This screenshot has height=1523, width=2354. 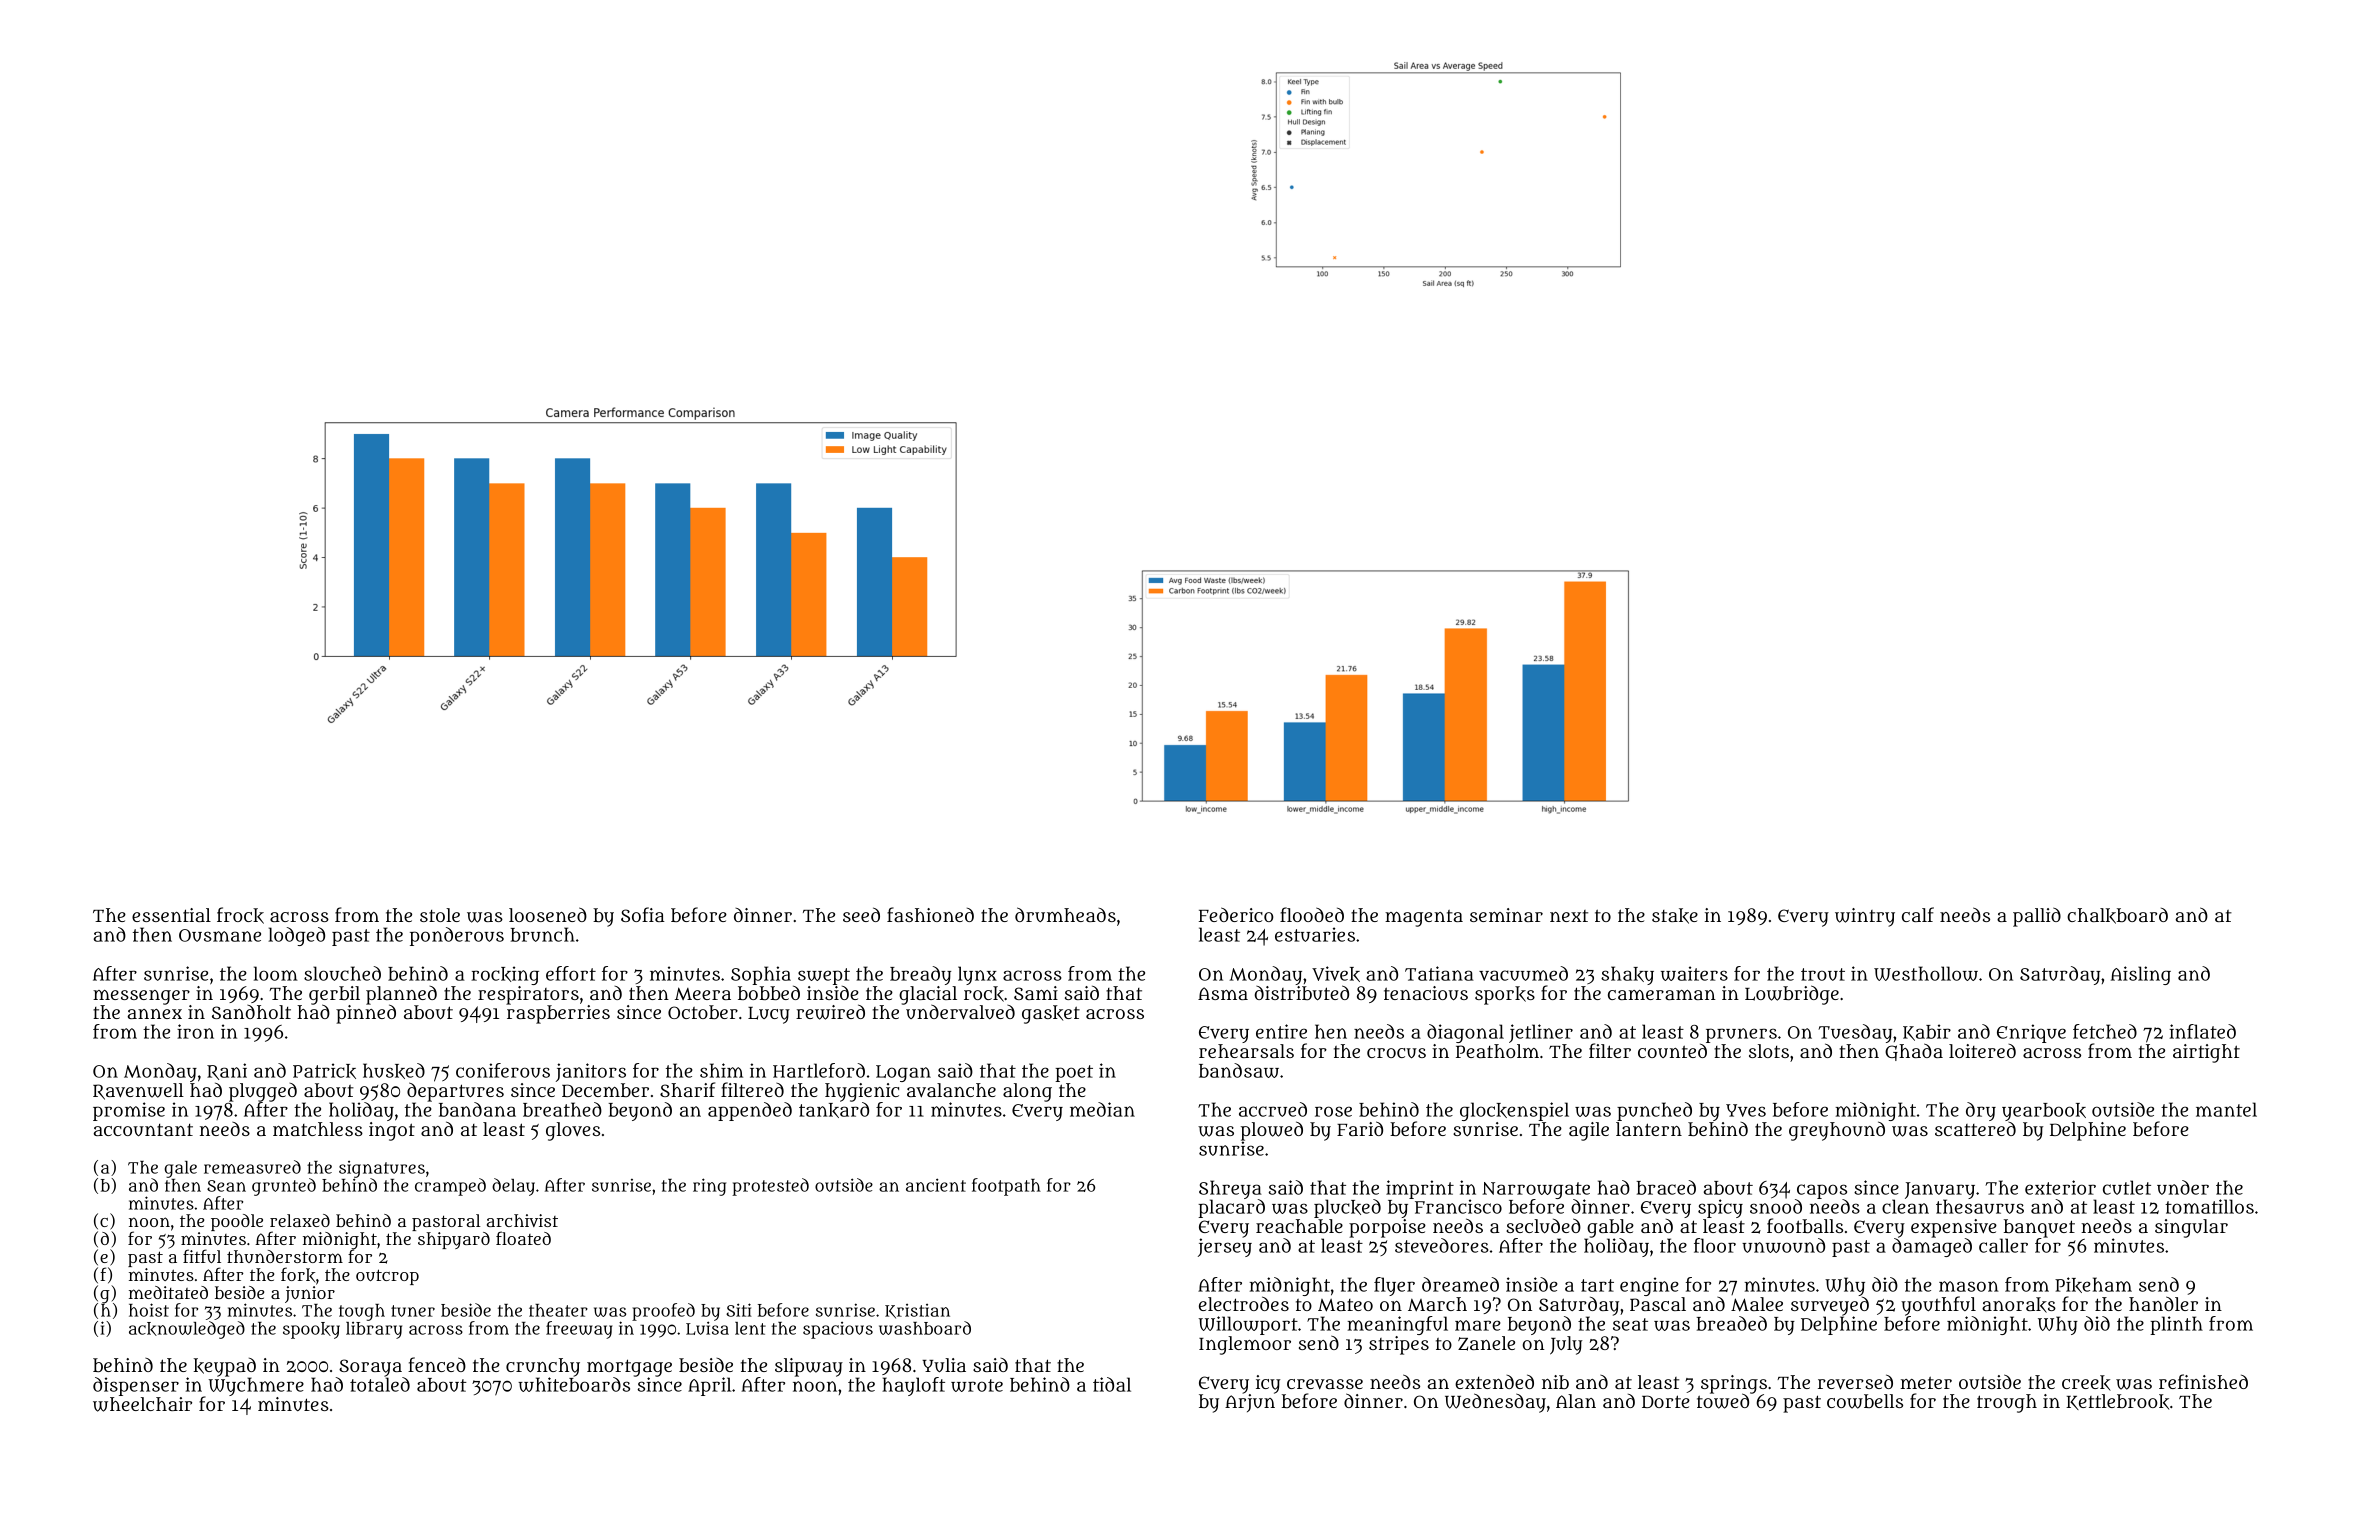 What do you see at coordinates (2226, 1109) in the screenshot?
I see `mantel` at bounding box center [2226, 1109].
